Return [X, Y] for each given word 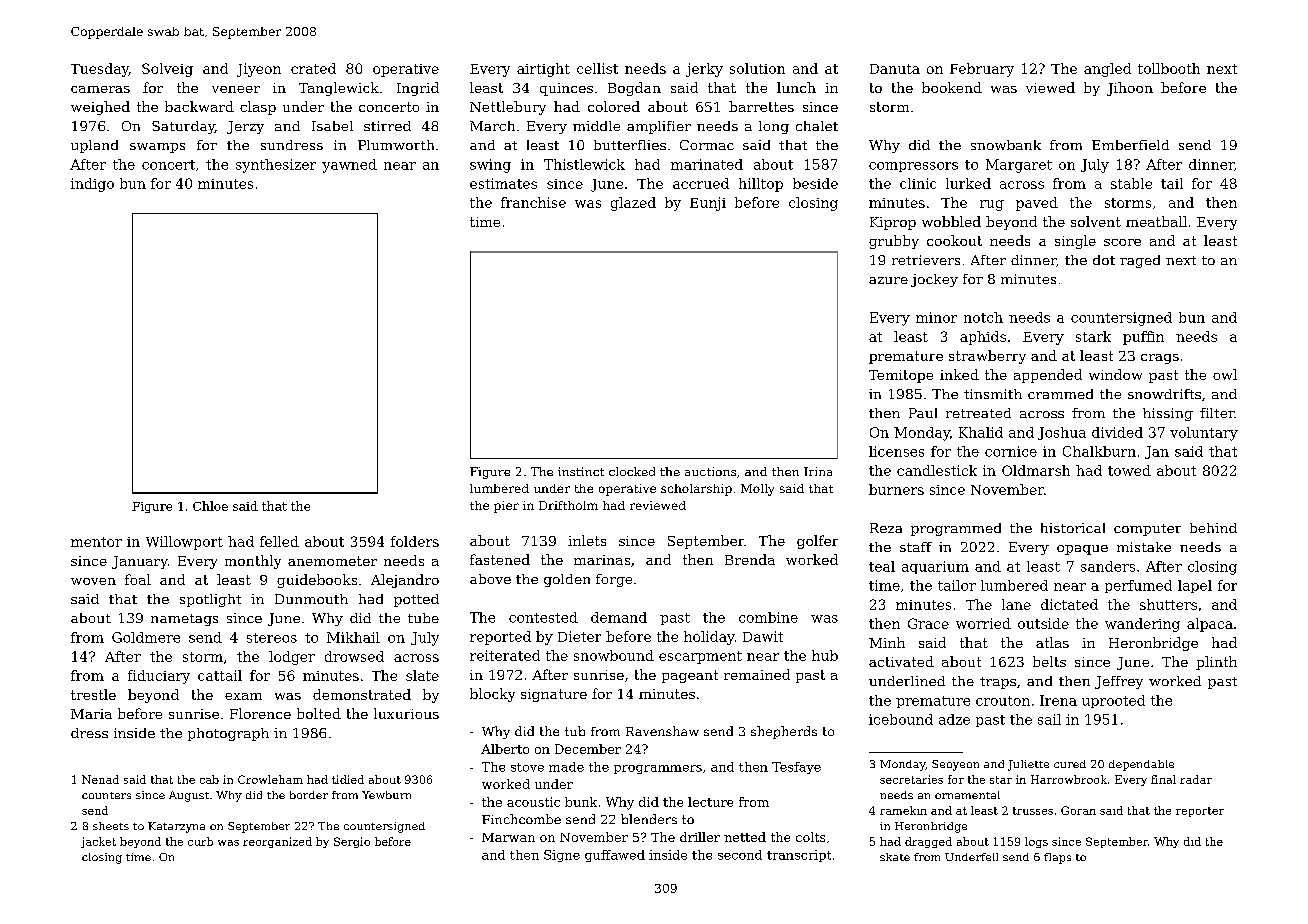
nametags [184, 620]
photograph [228, 734]
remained [757, 674]
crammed [1060, 394]
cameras [100, 89]
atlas [1052, 642]
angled [1107, 70]
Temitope [901, 376]
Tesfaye [796, 768]
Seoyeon [955, 765]
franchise [533, 202]
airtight [543, 70]
